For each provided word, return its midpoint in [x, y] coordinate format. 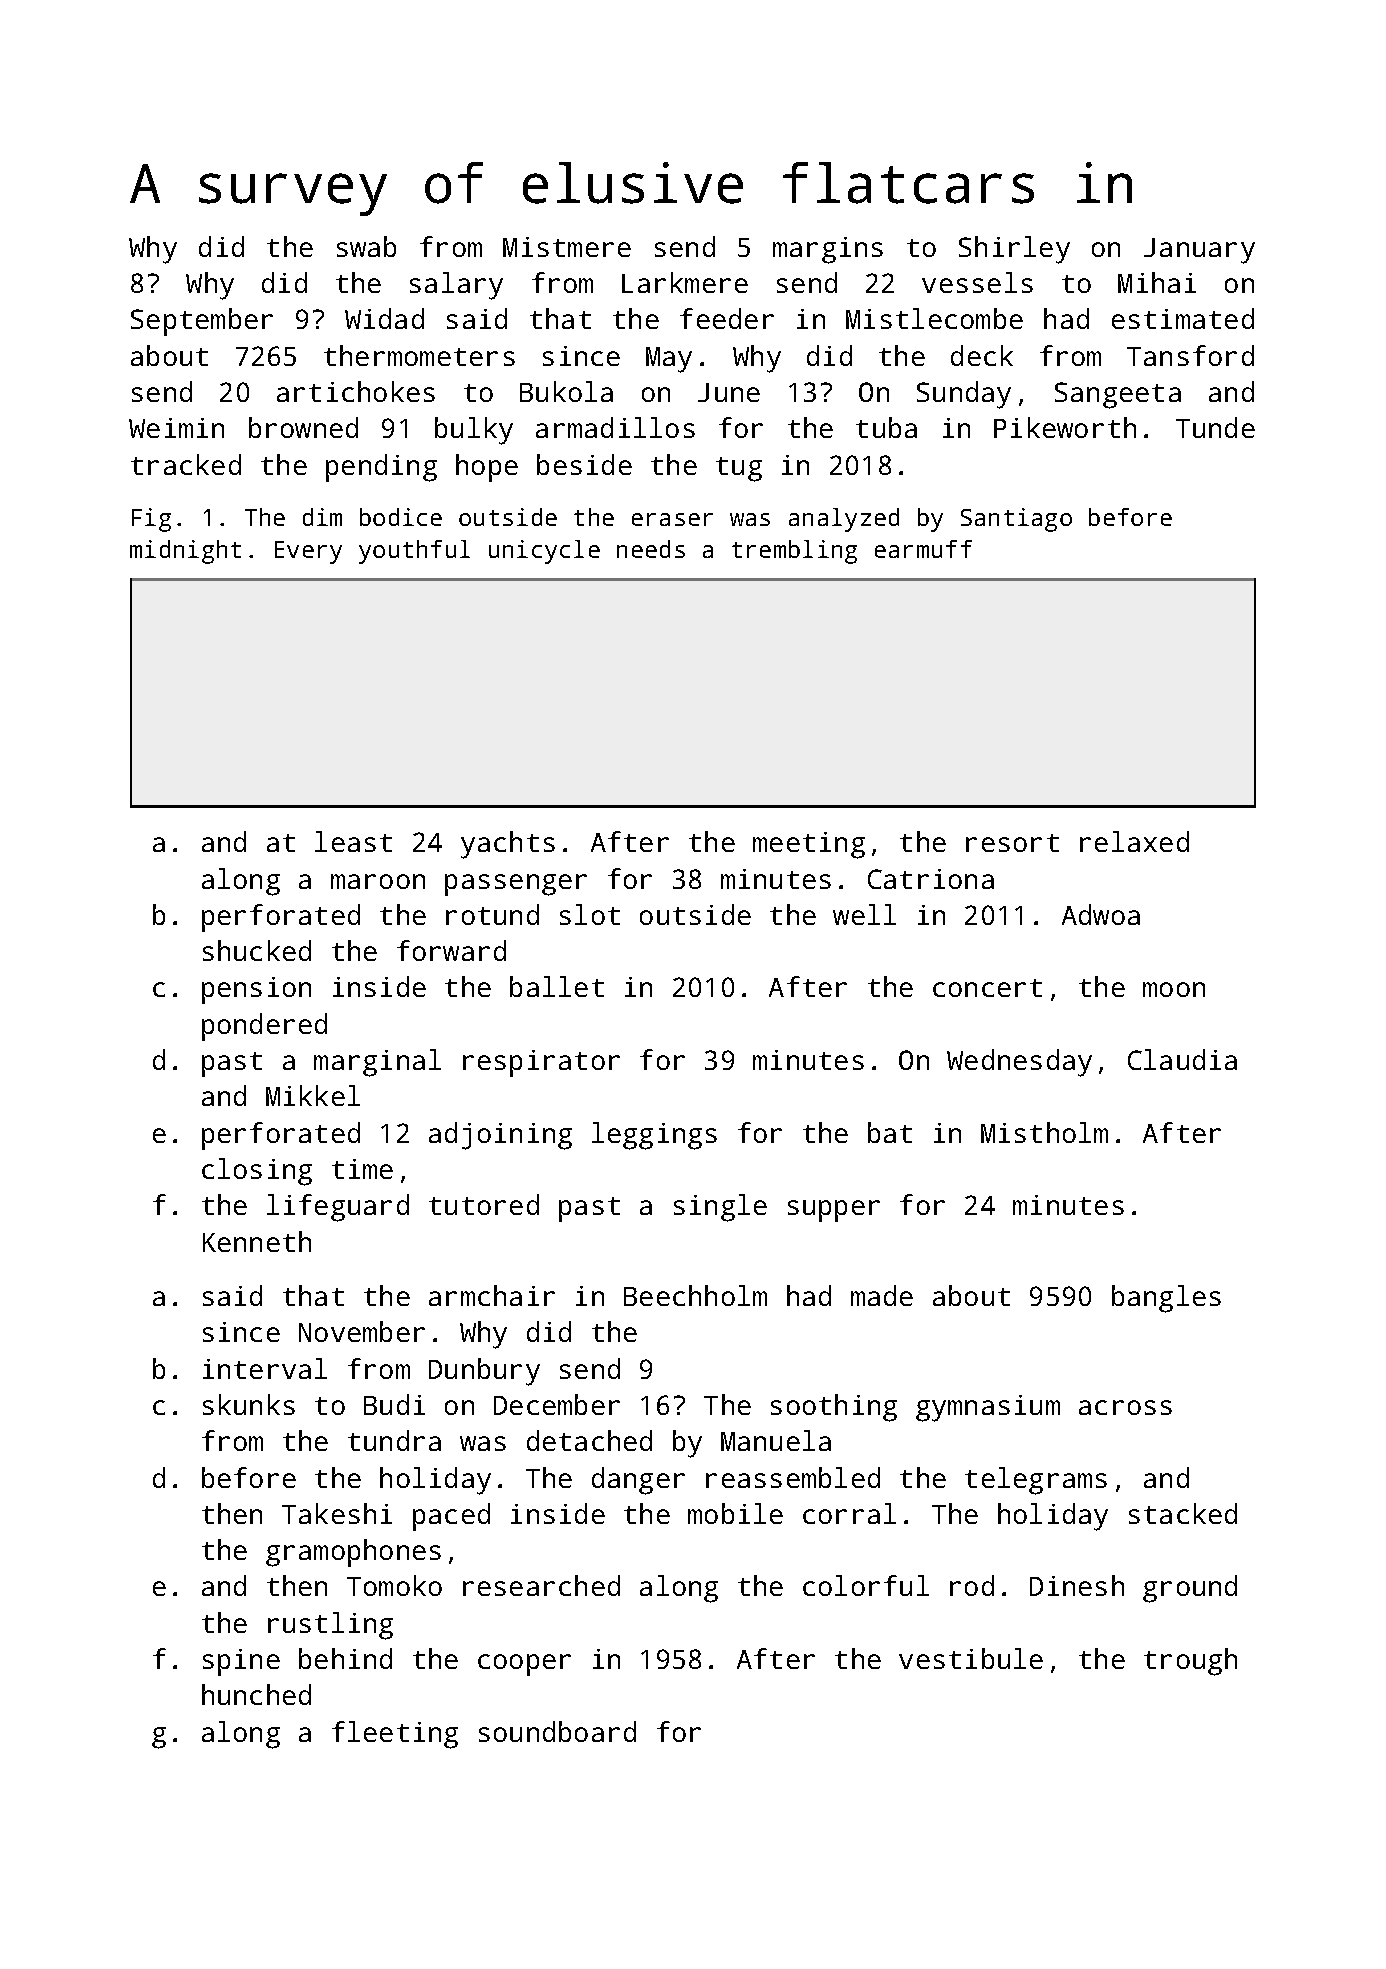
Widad [384, 318]
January [1199, 251]
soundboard [557, 1731]
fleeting [395, 1735]
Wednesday [1019, 1063]
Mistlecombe [934, 318]
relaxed [1134, 841]
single [720, 1208]
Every [308, 552]
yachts [508, 845]
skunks [249, 1404]
